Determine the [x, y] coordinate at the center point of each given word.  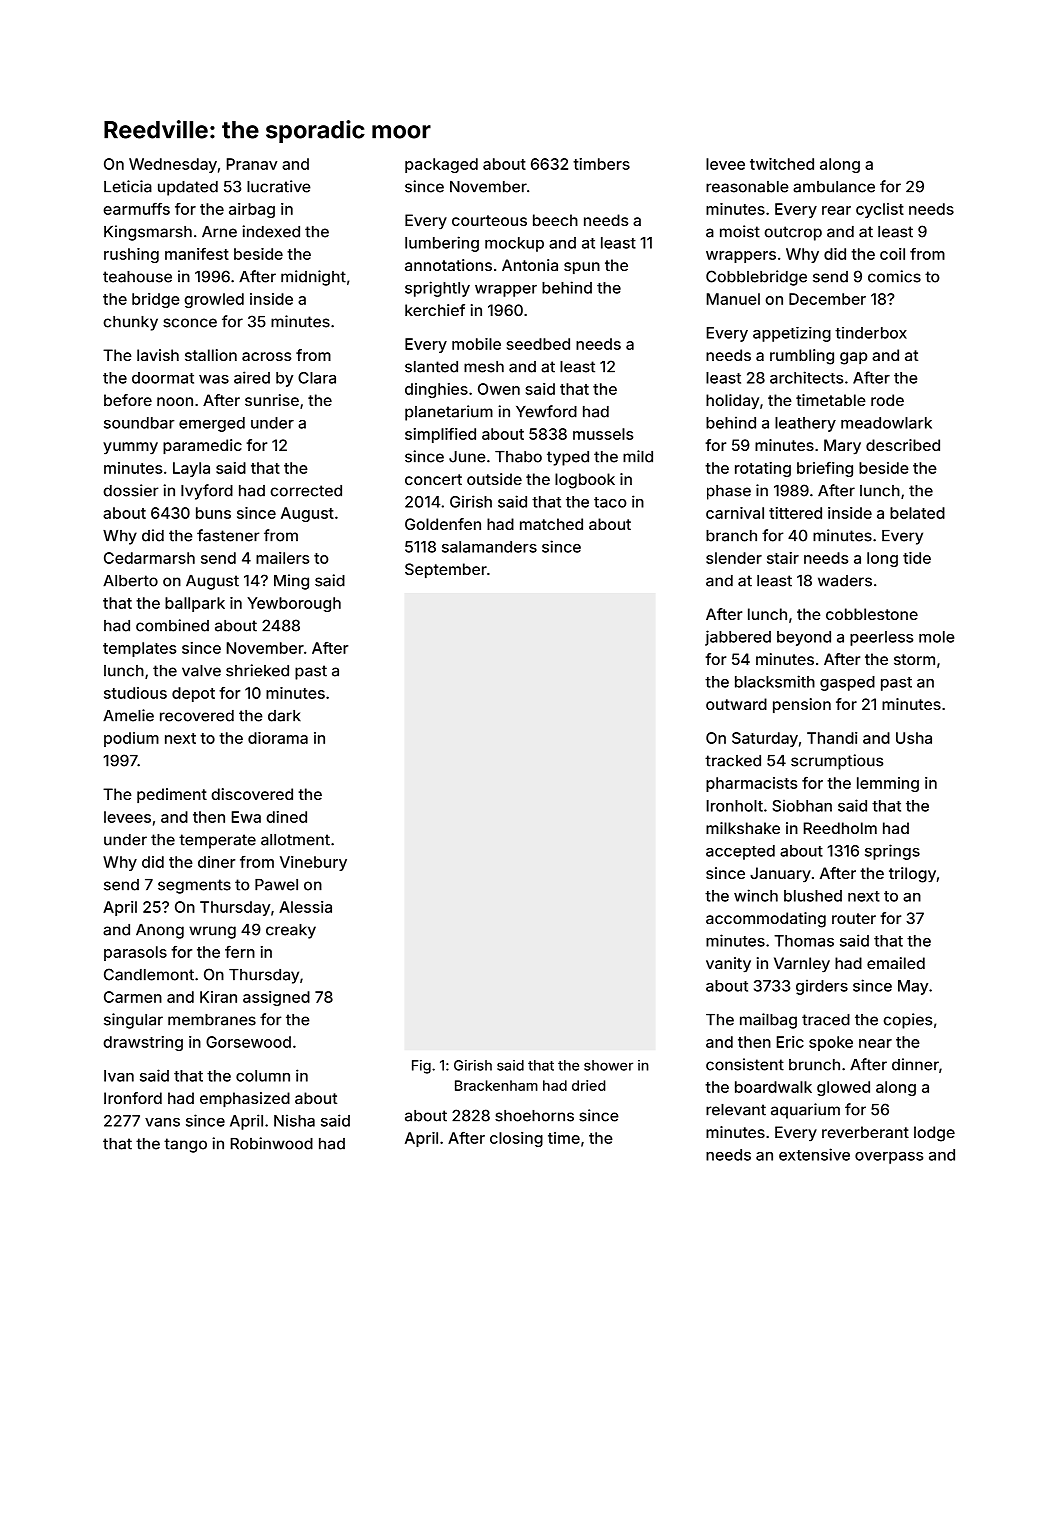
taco [610, 502]
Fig [421, 1067]
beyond [804, 638]
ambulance [834, 187]
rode [887, 400]
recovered [197, 716]
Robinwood [272, 1143]
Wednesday [173, 165]
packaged [441, 165]
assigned [276, 998]
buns [213, 513]
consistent [745, 1064]
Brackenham [496, 1085]
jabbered [738, 638]
